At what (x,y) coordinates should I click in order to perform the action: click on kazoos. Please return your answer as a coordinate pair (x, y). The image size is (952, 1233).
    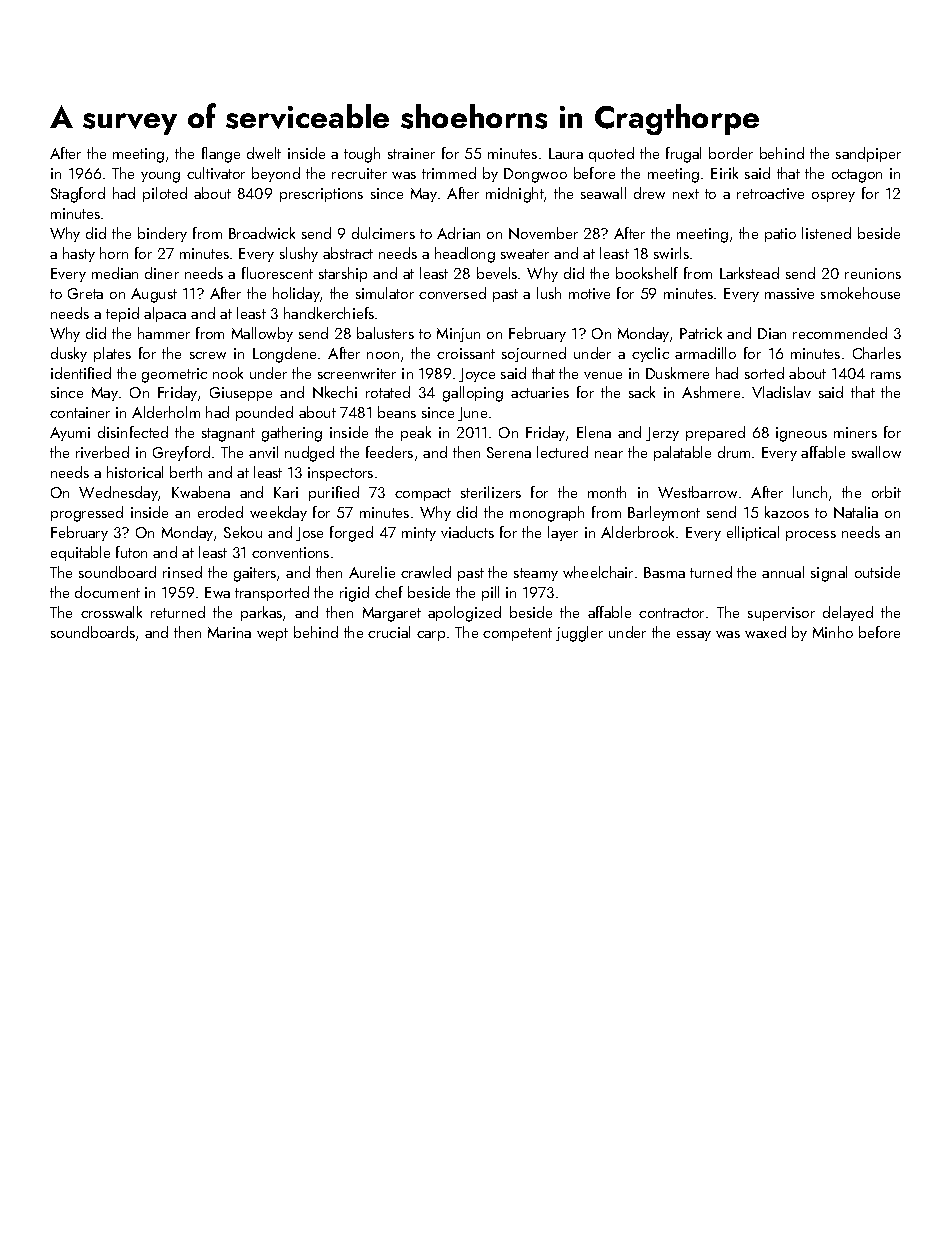
    Looking at the image, I should click on (787, 512).
